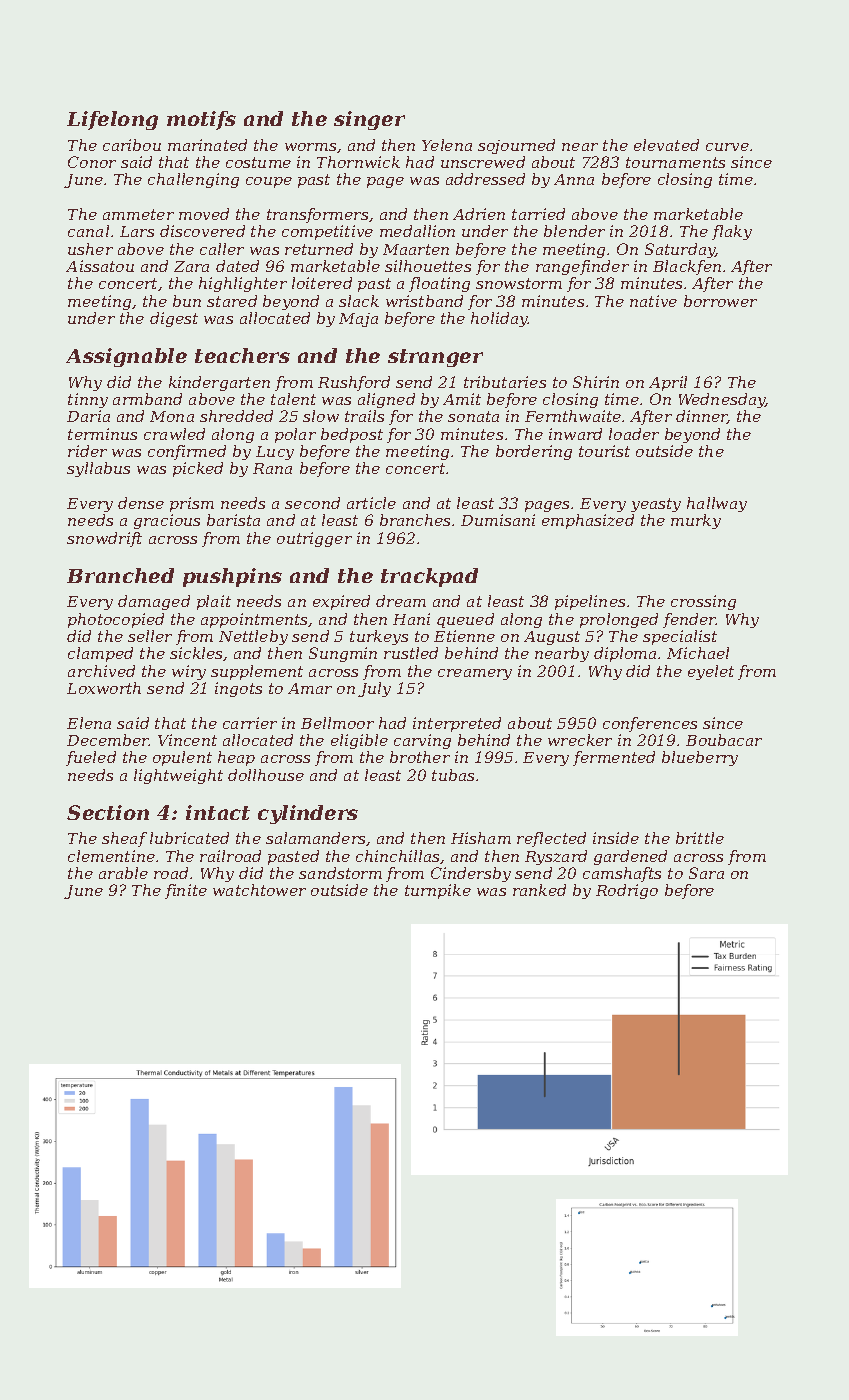 This screenshot has height=1400, width=849. What do you see at coordinates (369, 120) in the screenshot?
I see `singer` at bounding box center [369, 120].
